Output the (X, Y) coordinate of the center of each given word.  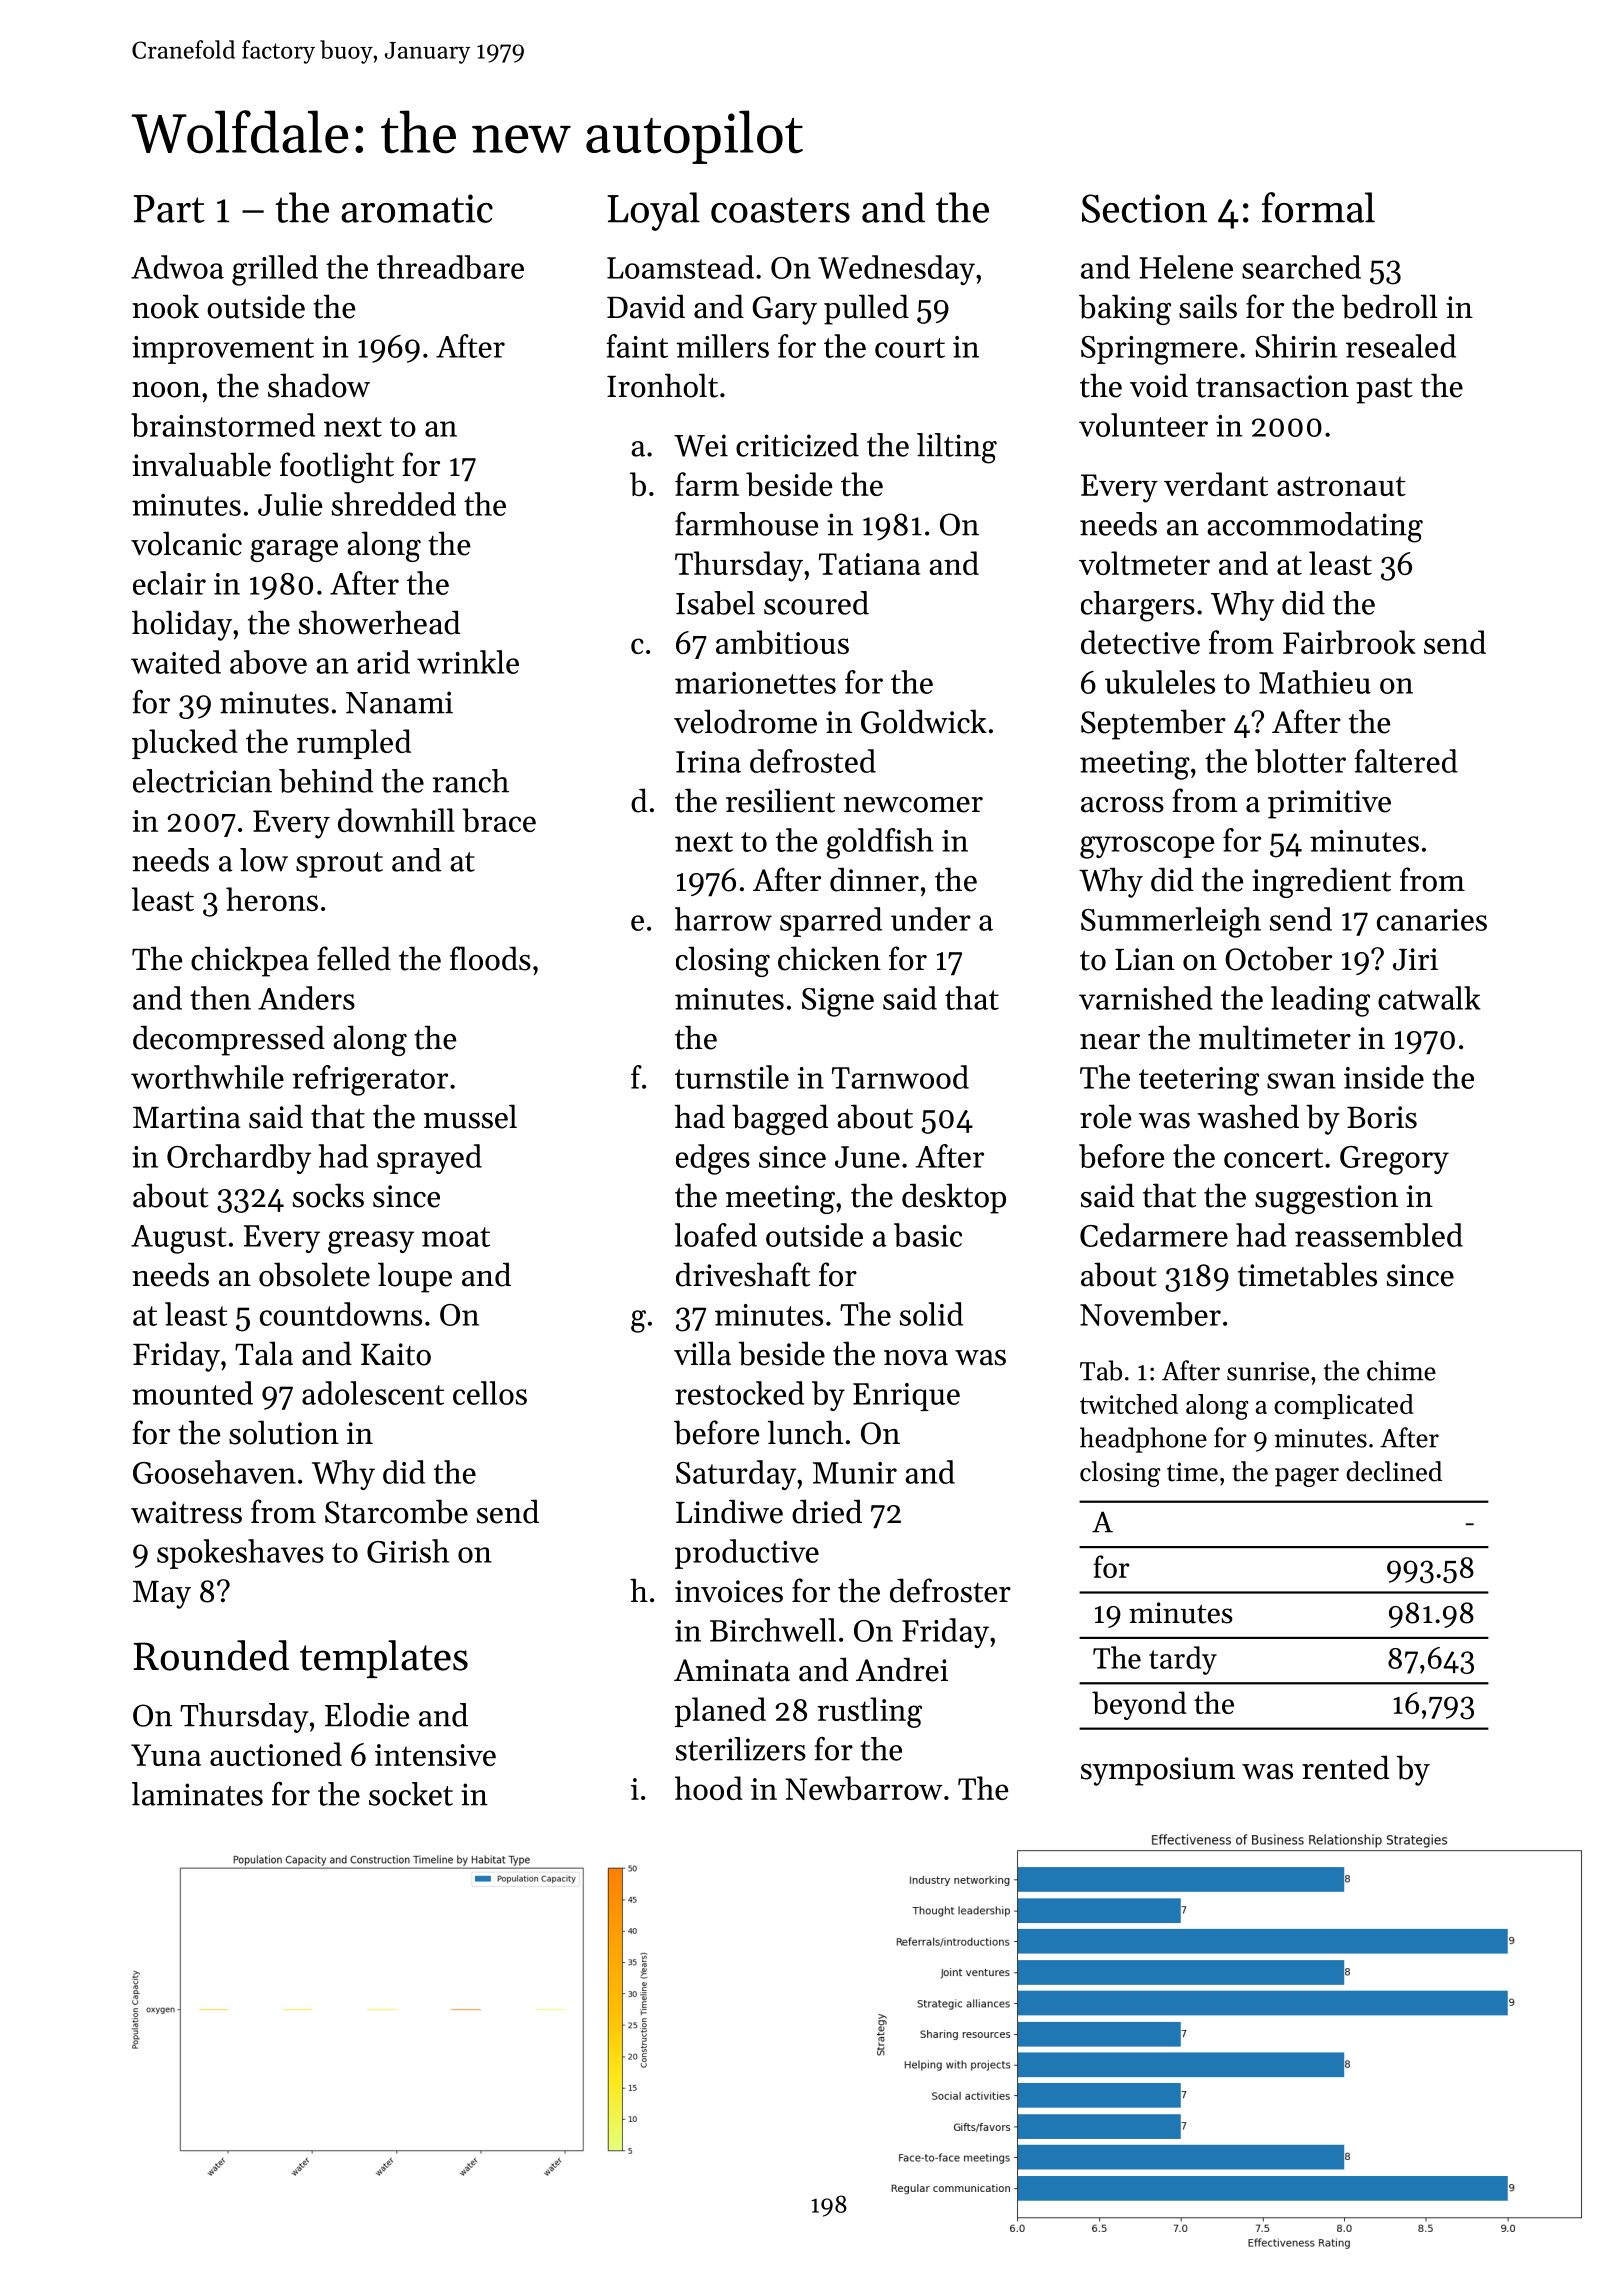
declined (1394, 1471)
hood (709, 1788)
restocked (739, 1393)
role (1105, 1116)
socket (411, 1794)
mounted (192, 1393)
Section (1144, 208)
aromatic (417, 208)
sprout (339, 865)
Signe (838, 1002)
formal (1318, 207)
